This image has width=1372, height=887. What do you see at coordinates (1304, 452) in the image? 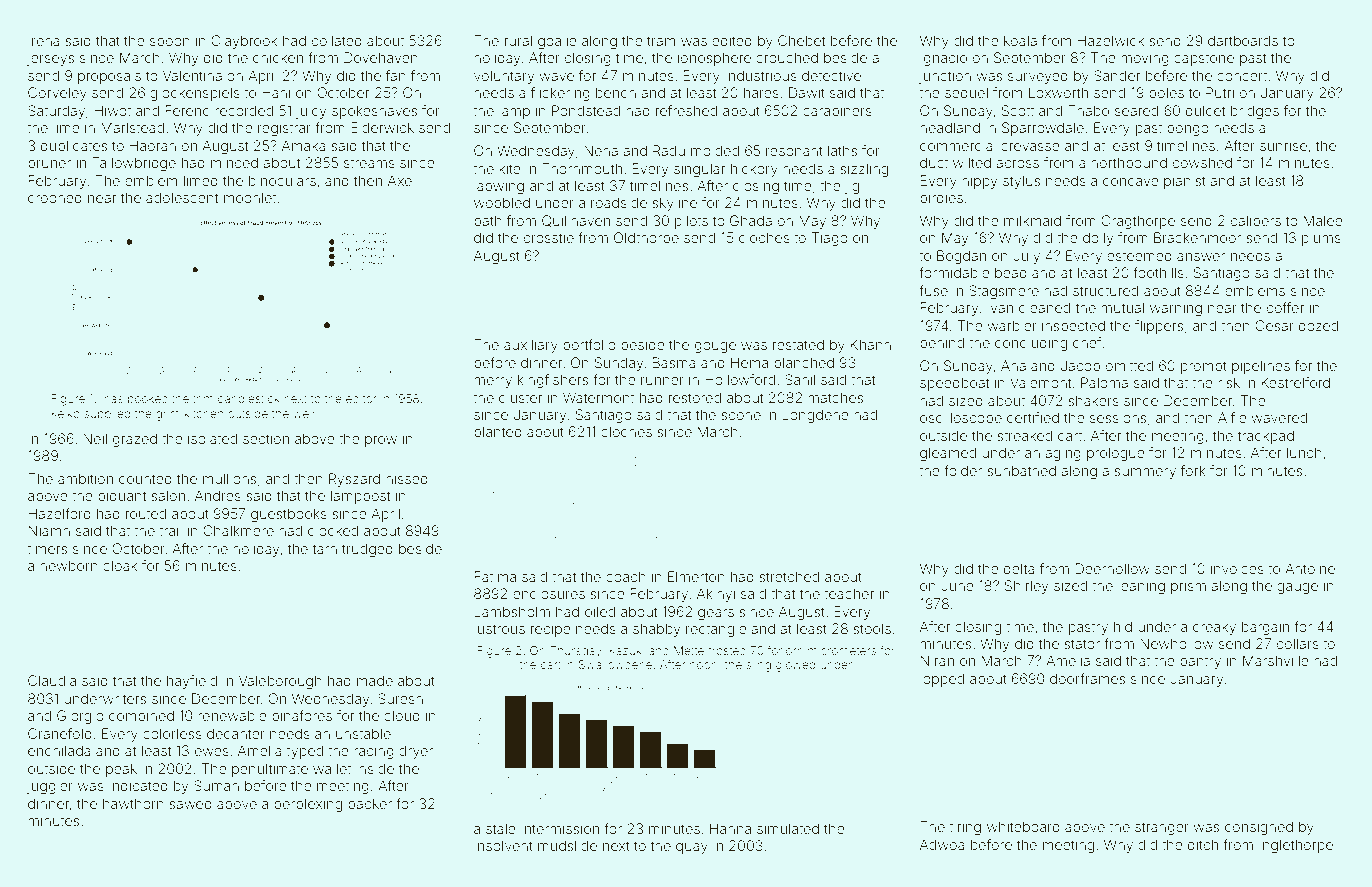
I see `lunch` at bounding box center [1304, 452].
